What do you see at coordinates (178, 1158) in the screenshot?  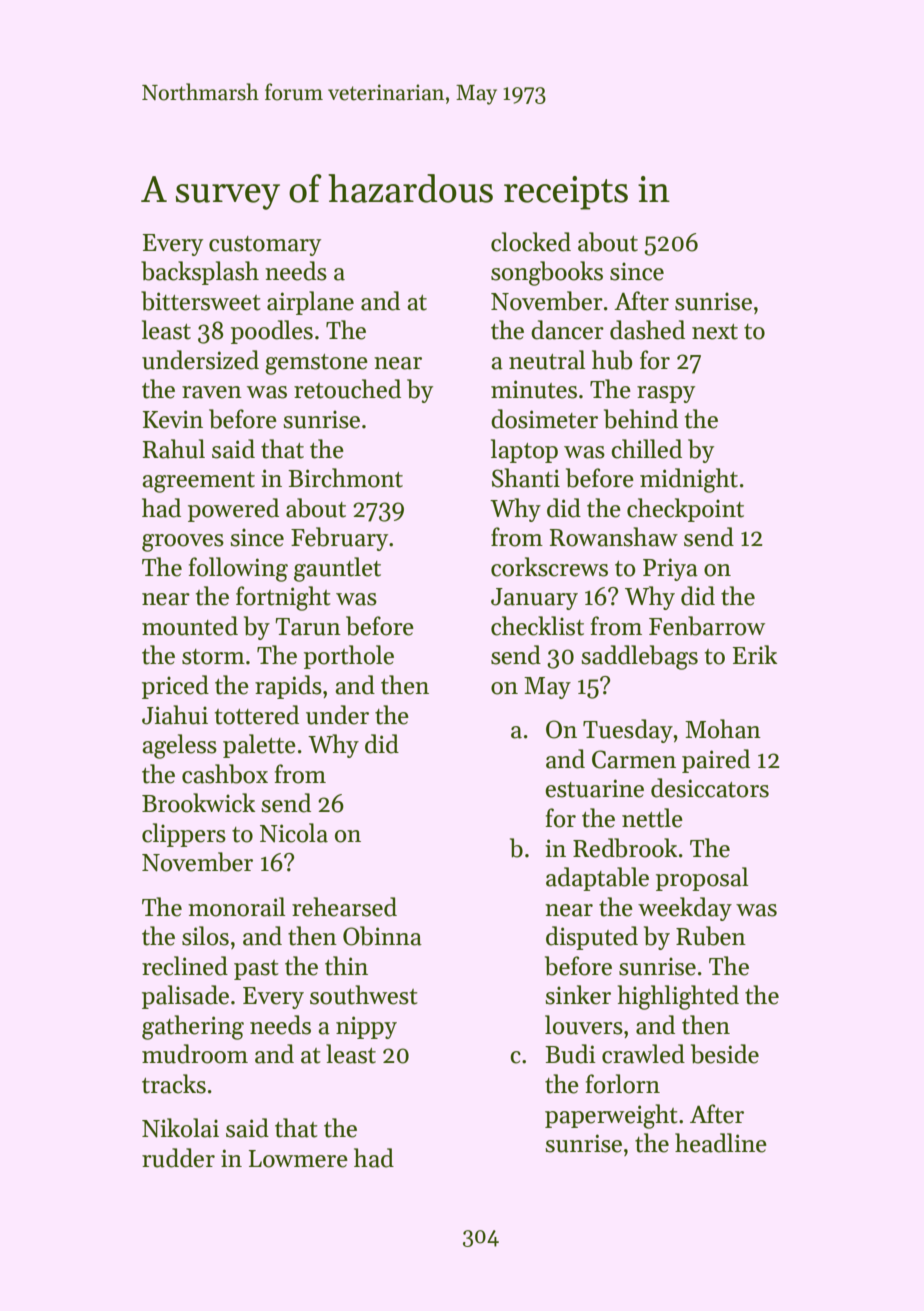 I see `rudder` at bounding box center [178, 1158].
